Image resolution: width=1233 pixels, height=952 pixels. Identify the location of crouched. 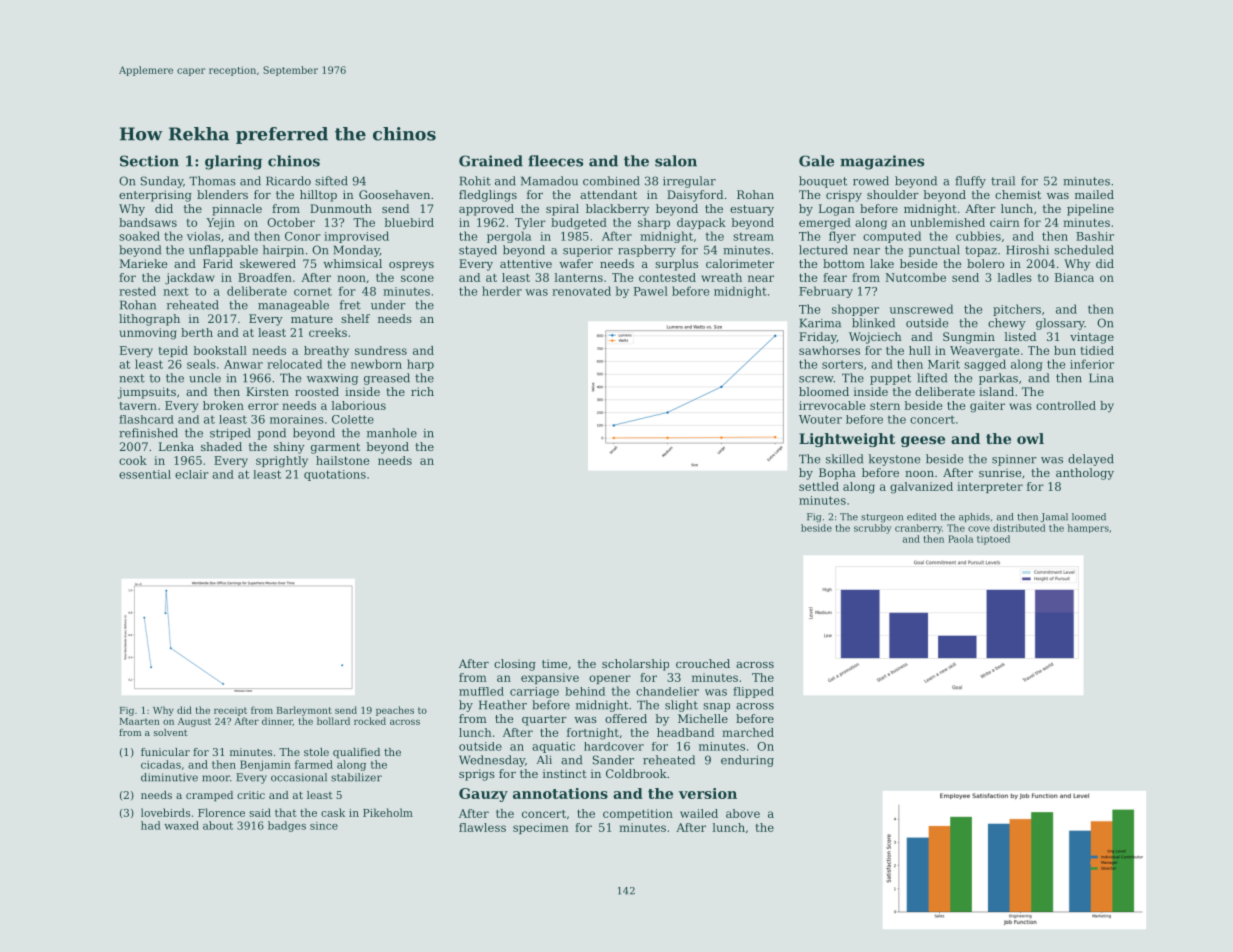
(703, 663).
